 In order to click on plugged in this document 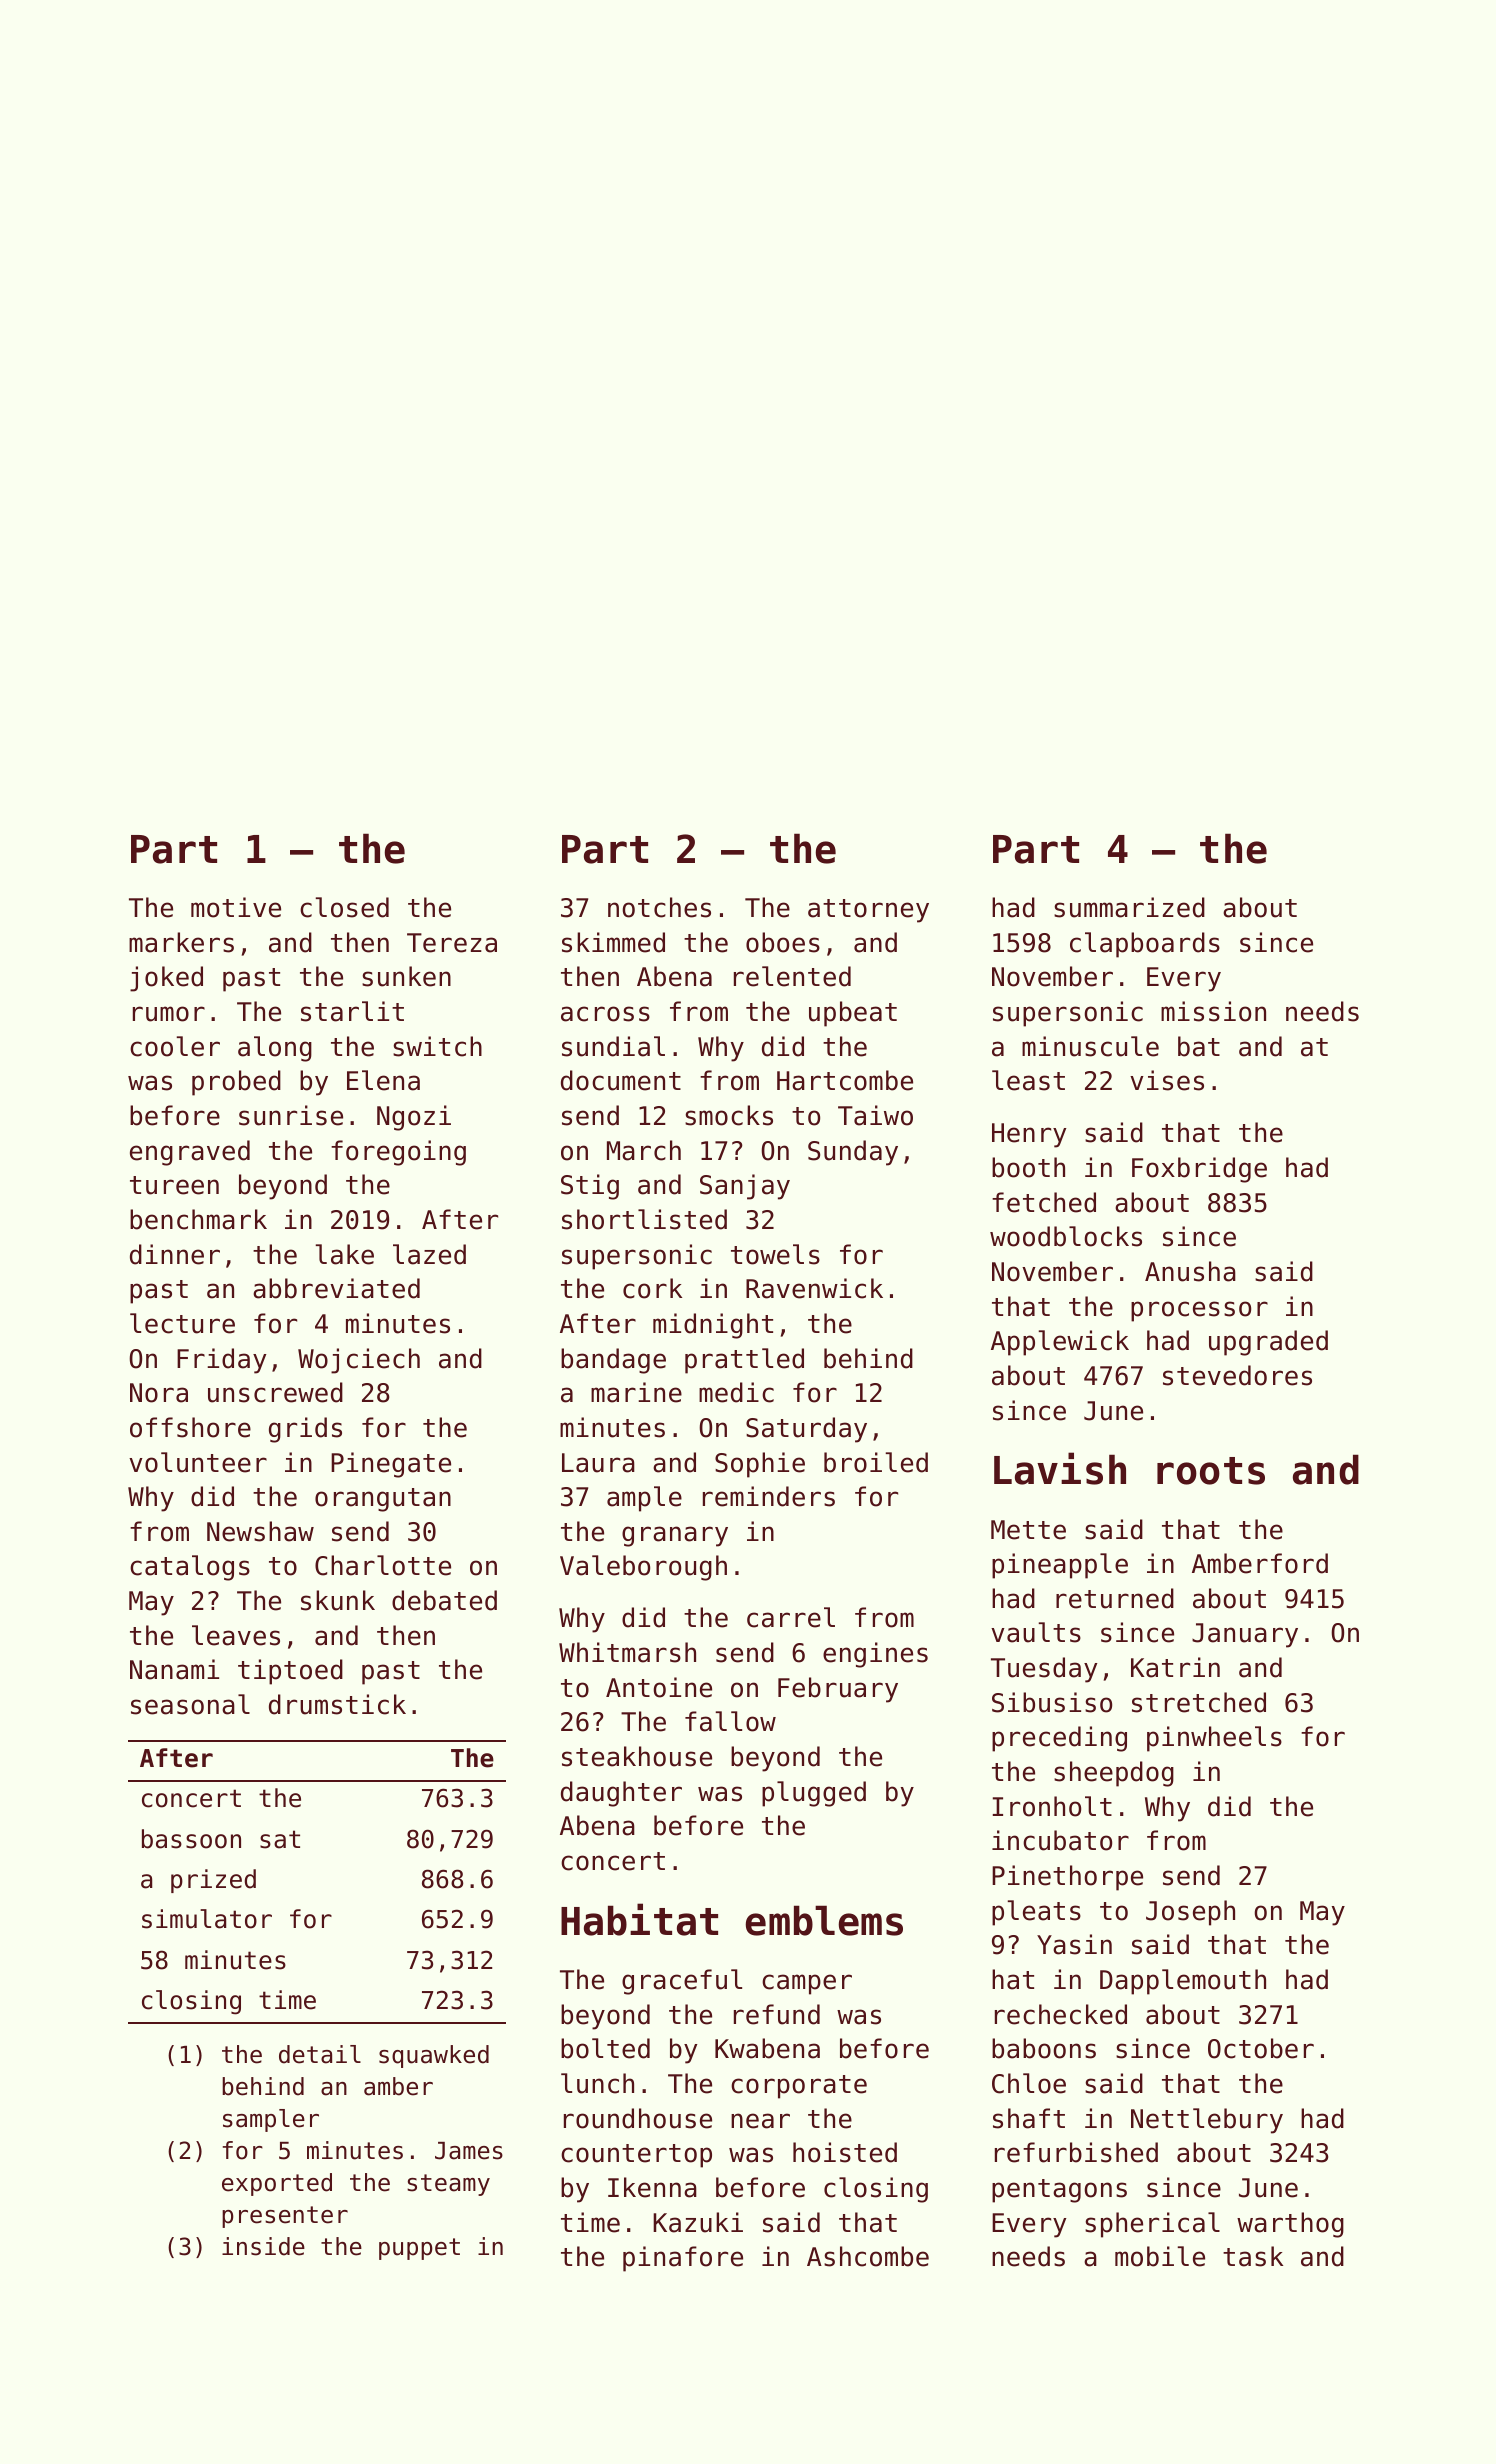, I will do `click(814, 1794)`.
